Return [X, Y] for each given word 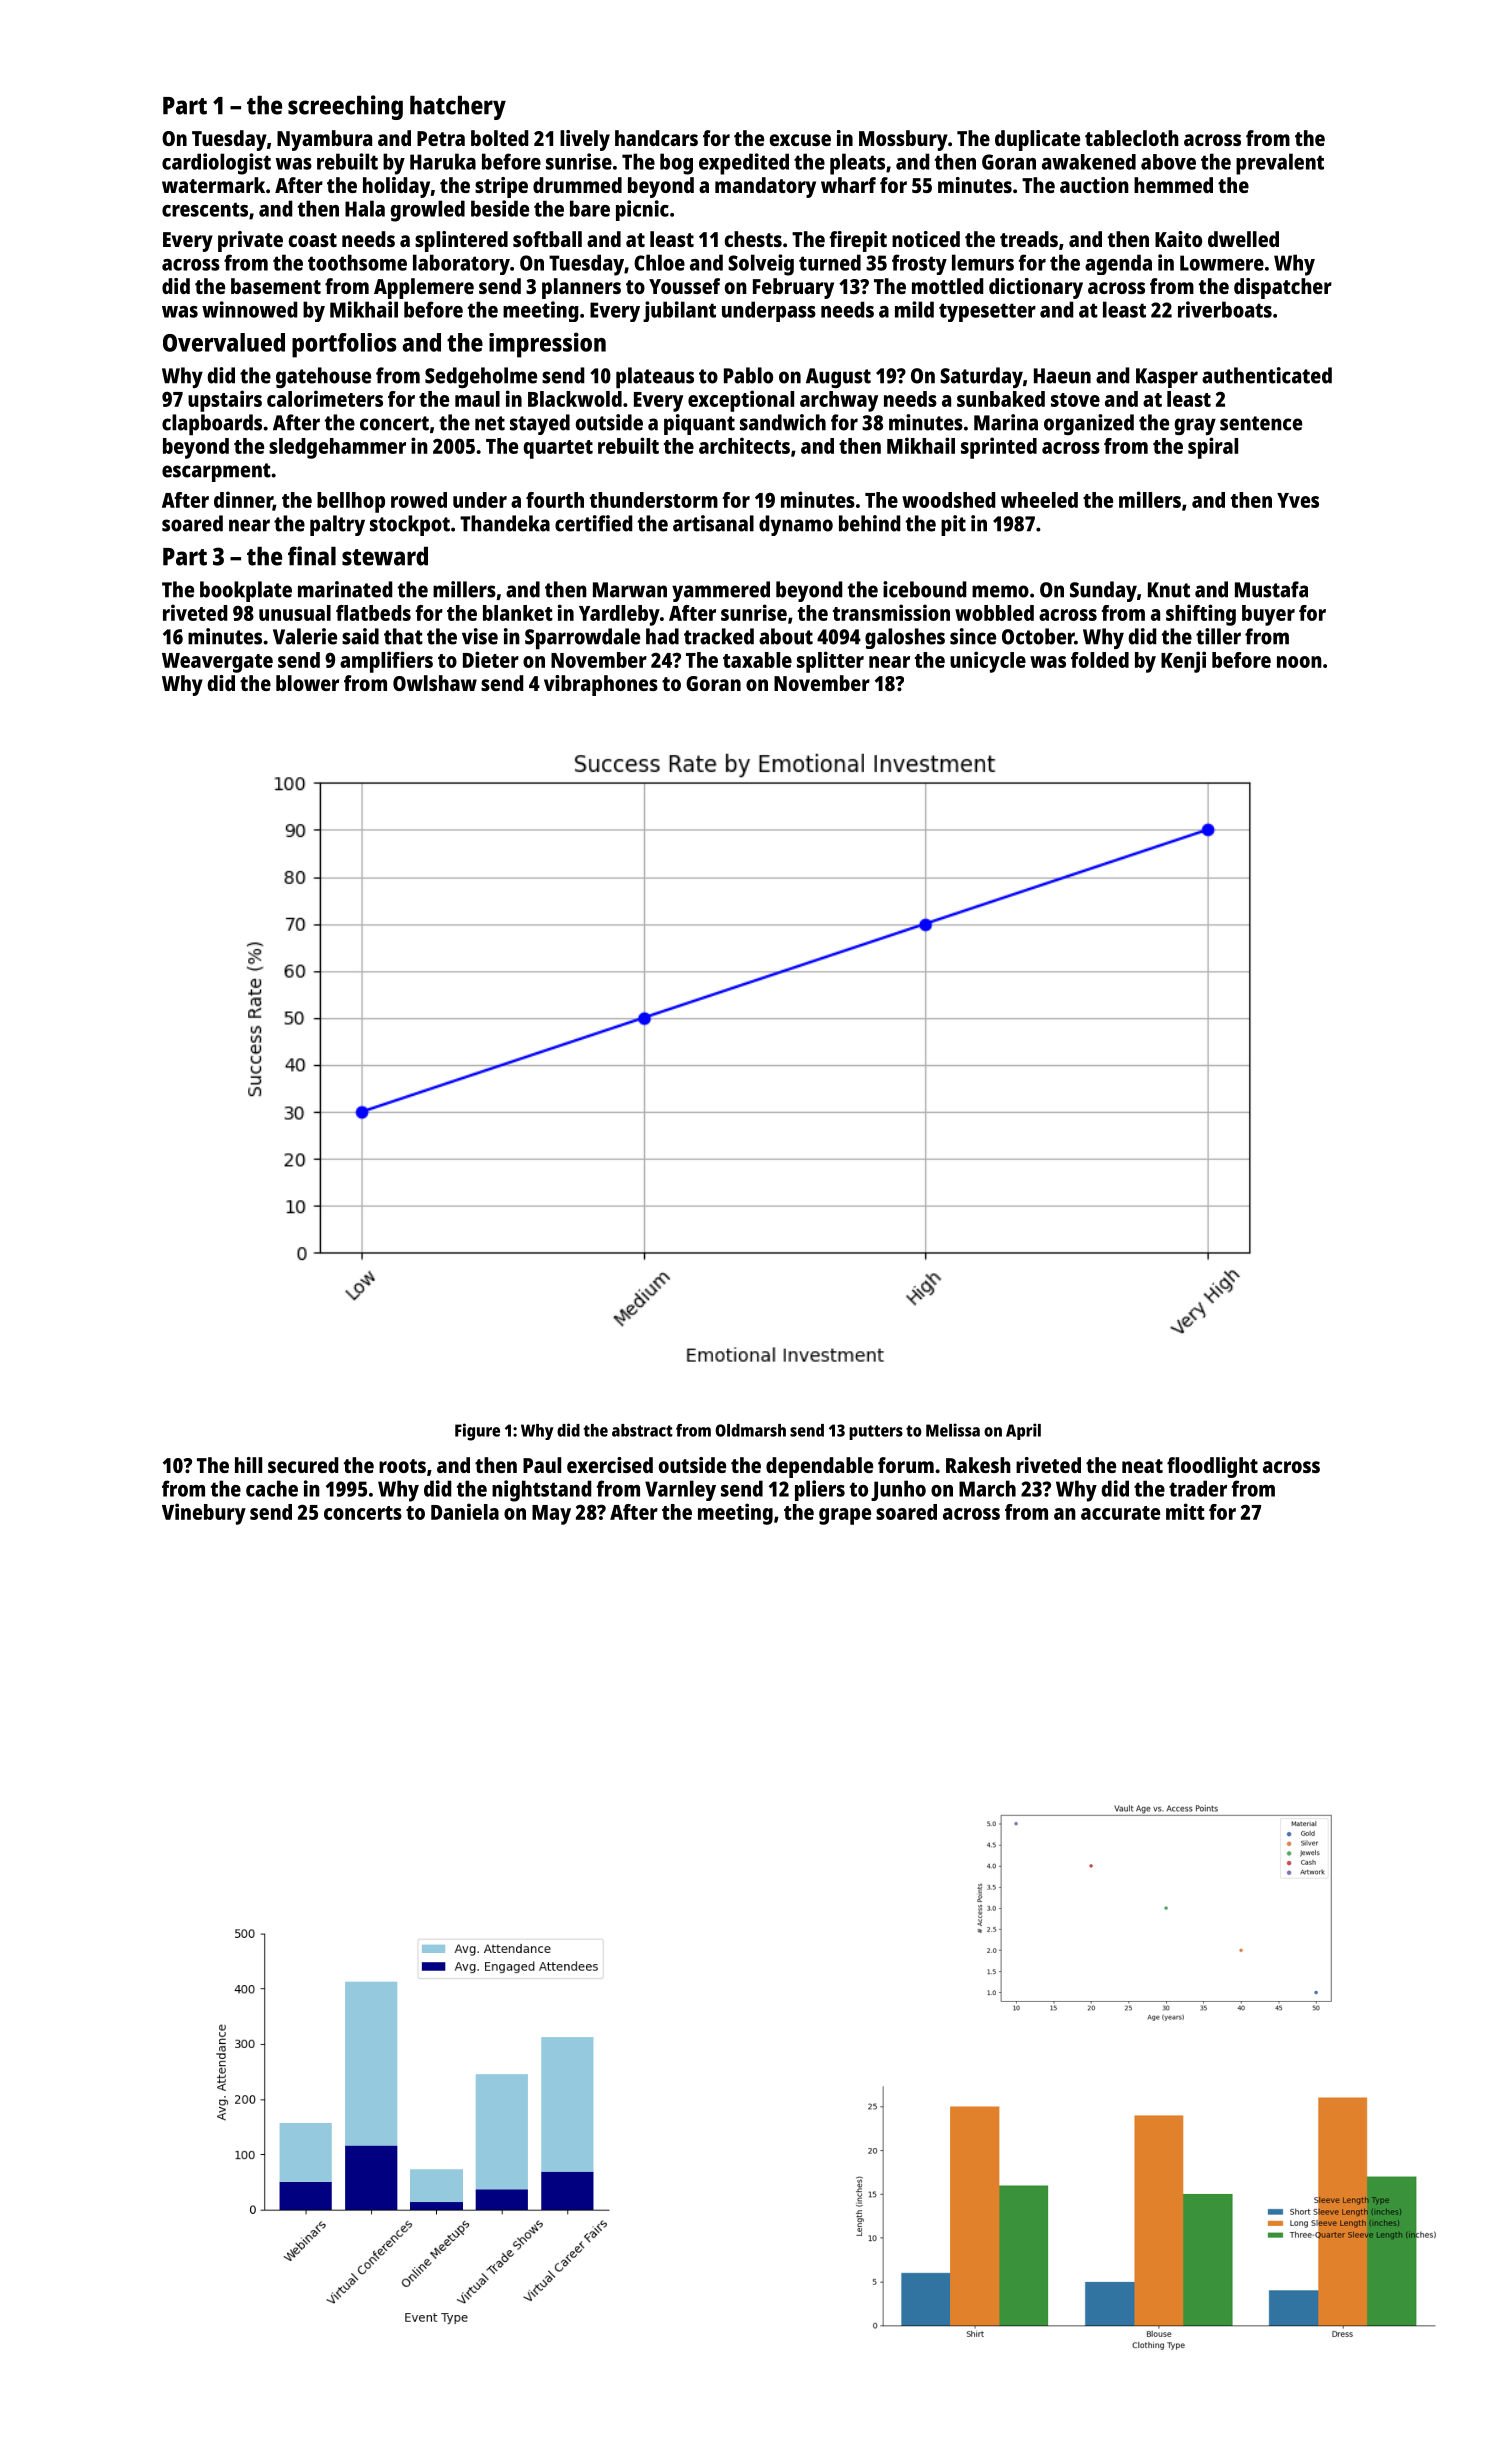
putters [876, 1432]
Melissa [953, 1430]
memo [1000, 591]
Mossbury [903, 140]
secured [303, 1465]
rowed [419, 500]
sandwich [783, 422]
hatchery [458, 108]
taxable [757, 660]
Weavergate [217, 663]
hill [248, 1465]
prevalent [1280, 164]
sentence [1261, 423]
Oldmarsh [750, 1430]
